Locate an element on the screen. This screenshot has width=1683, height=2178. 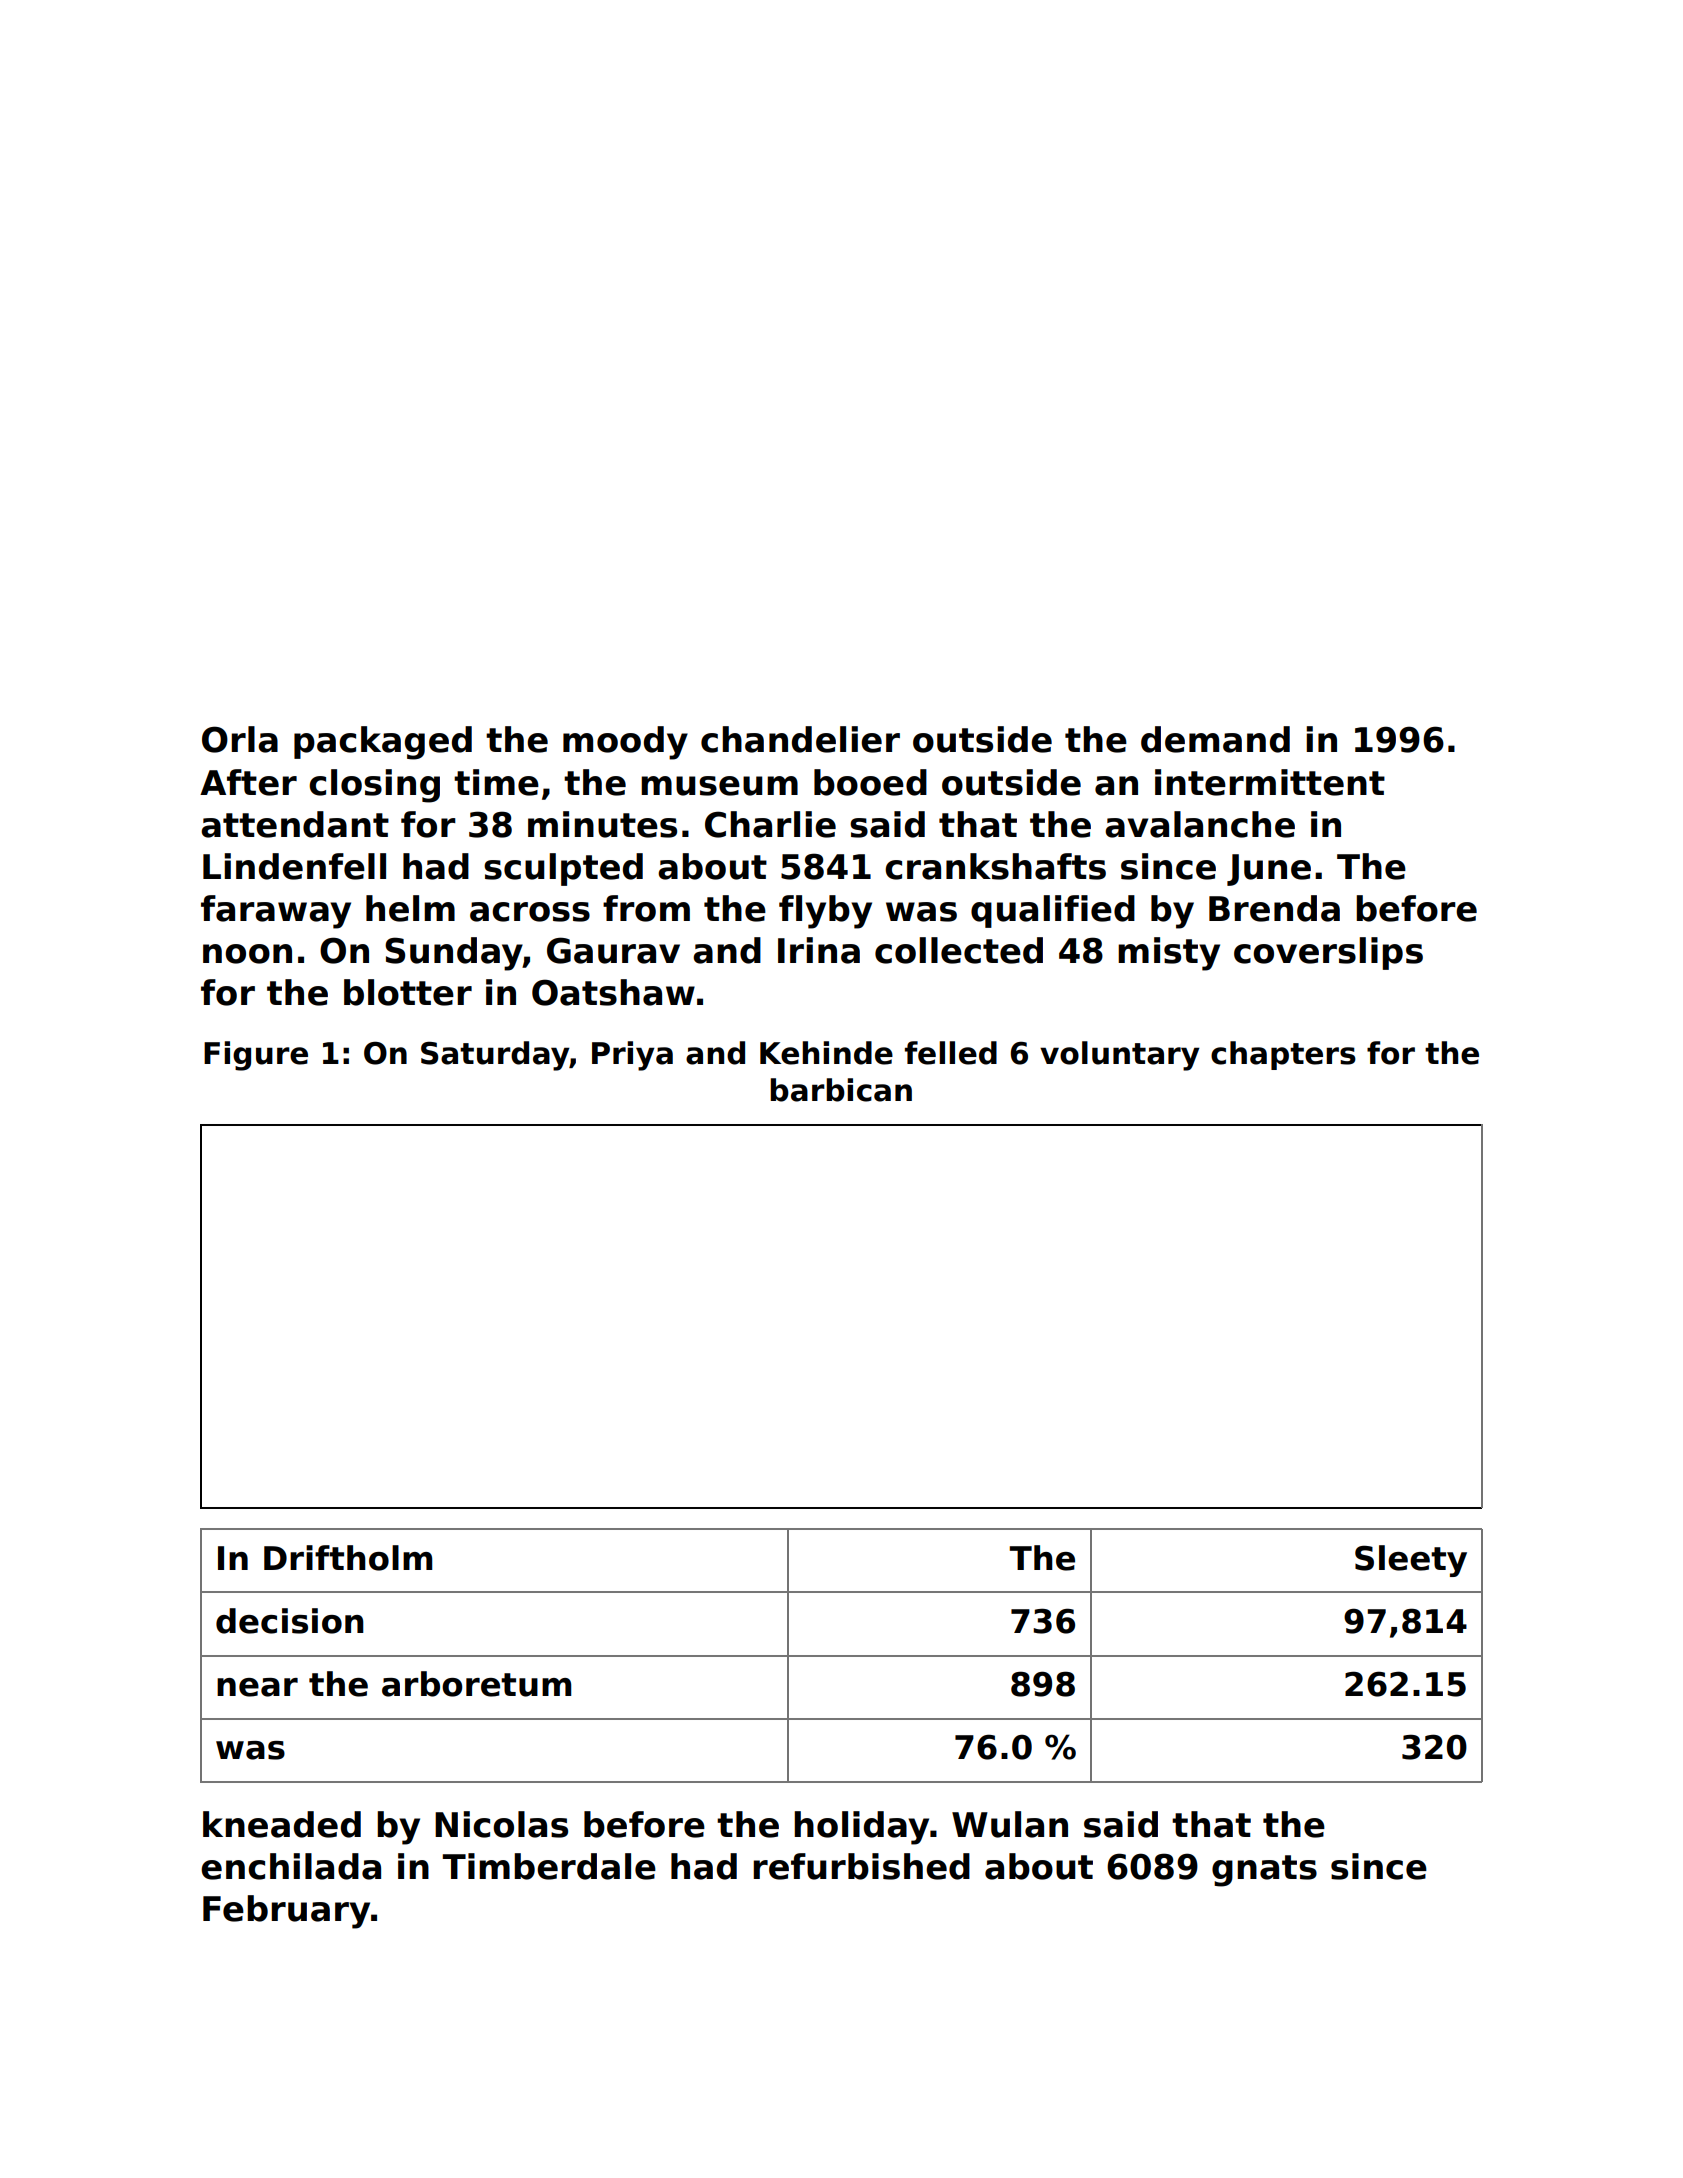
Figure is located at coordinates (256, 1056).
